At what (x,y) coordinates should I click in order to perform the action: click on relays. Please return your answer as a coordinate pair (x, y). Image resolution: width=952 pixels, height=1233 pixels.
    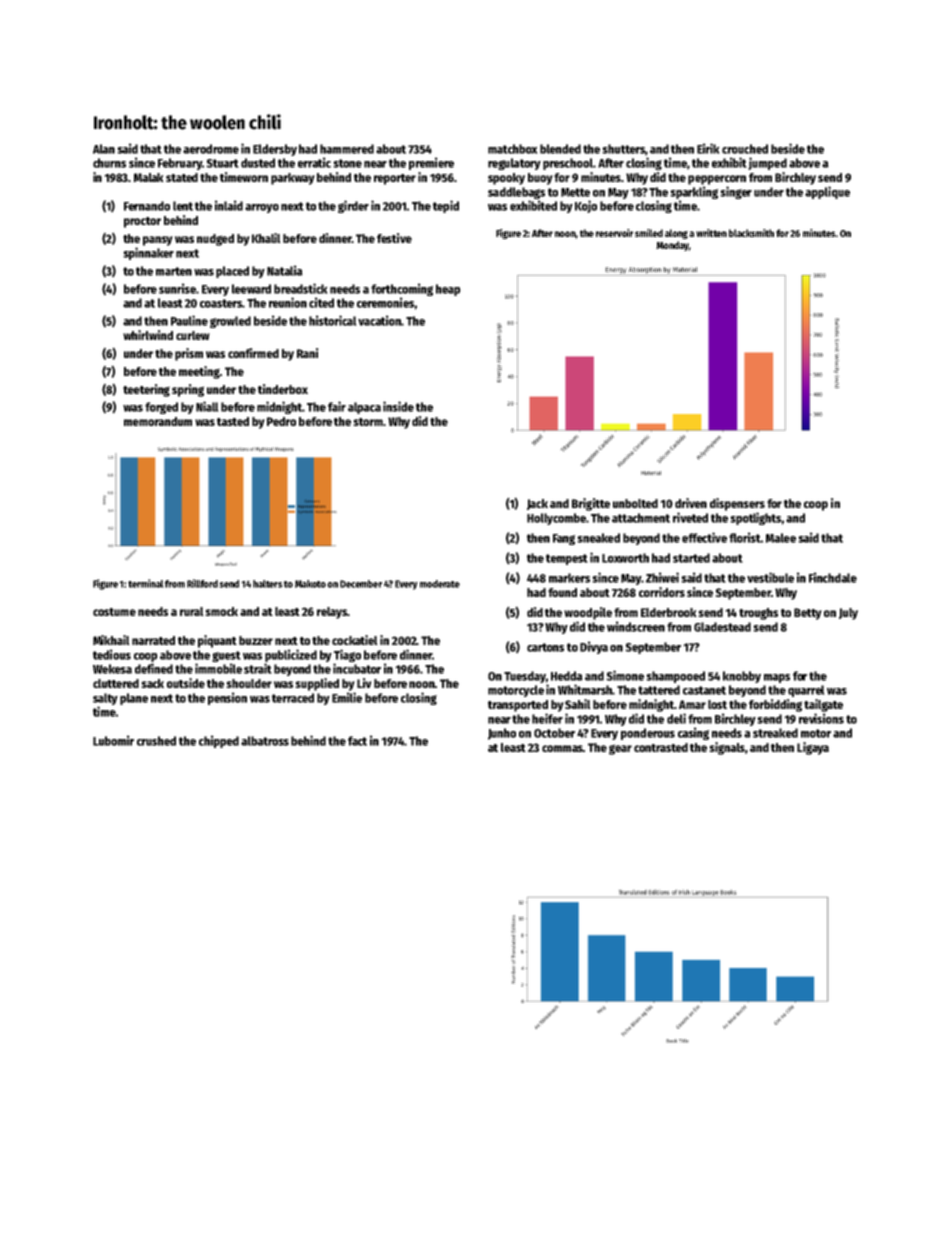
    Looking at the image, I should click on (332, 613).
